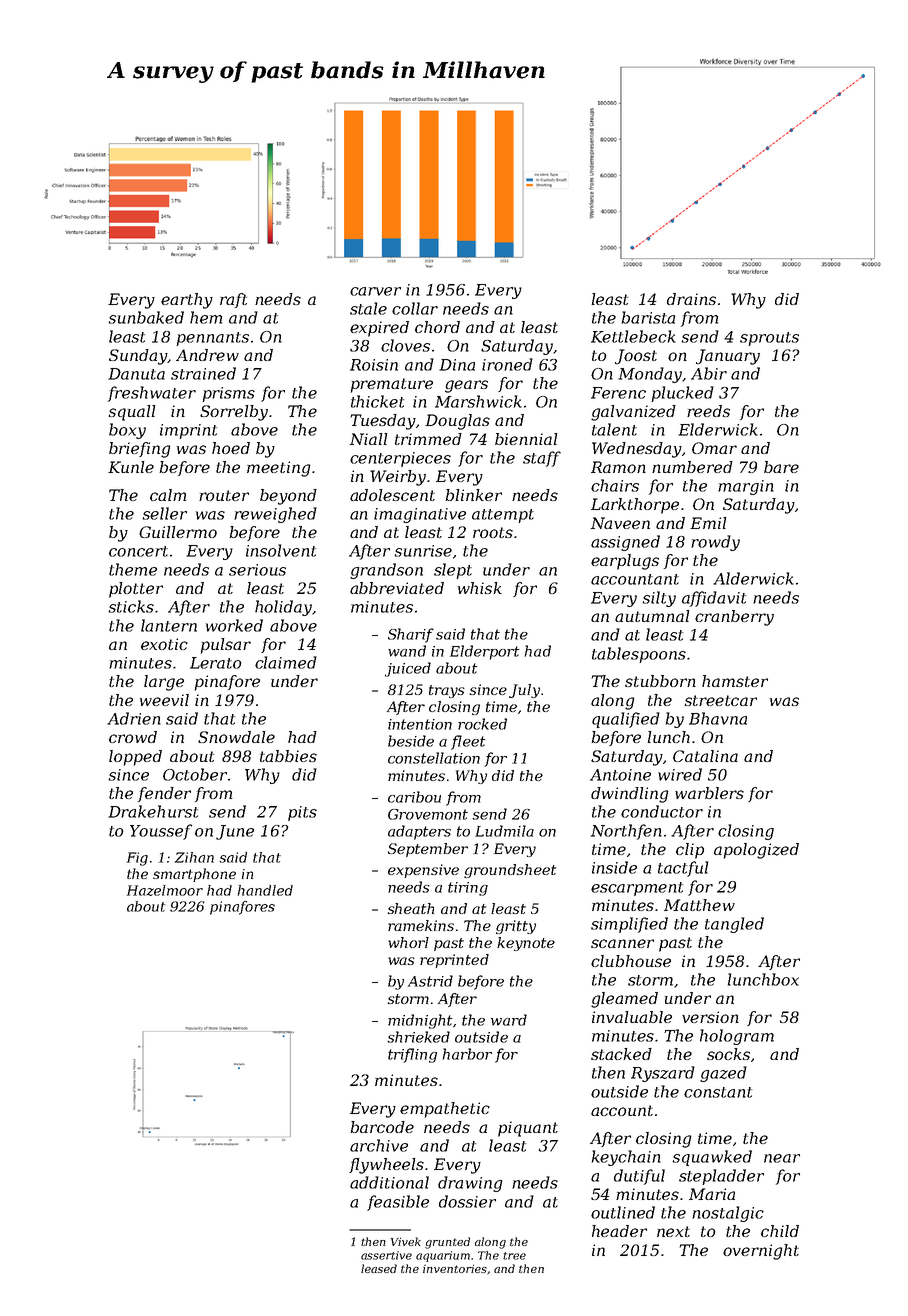 Image resolution: width=908 pixels, height=1316 pixels. What do you see at coordinates (482, 724) in the document?
I see `rocked` at bounding box center [482, 724].
